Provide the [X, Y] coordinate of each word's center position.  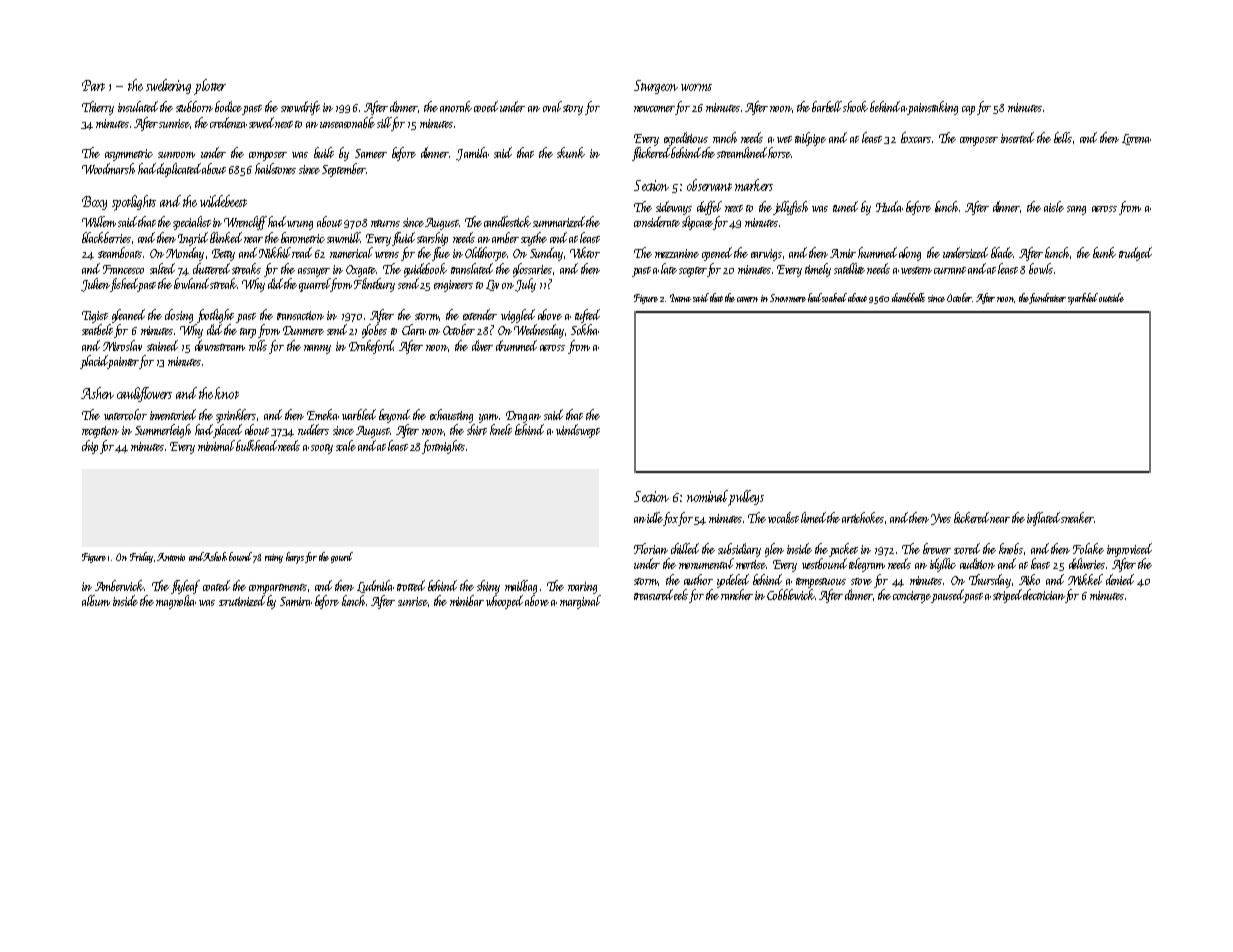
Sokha [585, 329]
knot [227, 393]
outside [1111, 297]
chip [90, 447]
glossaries [532, 270]
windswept [578, 431]
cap [968, 110]
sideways [674, 208]
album [96, 600]
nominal [707, 496]
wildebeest [223, 201]
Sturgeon [656, 87]
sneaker [1077, 517]
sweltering [168, 86]
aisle [1054, 206]
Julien [95, 285]
